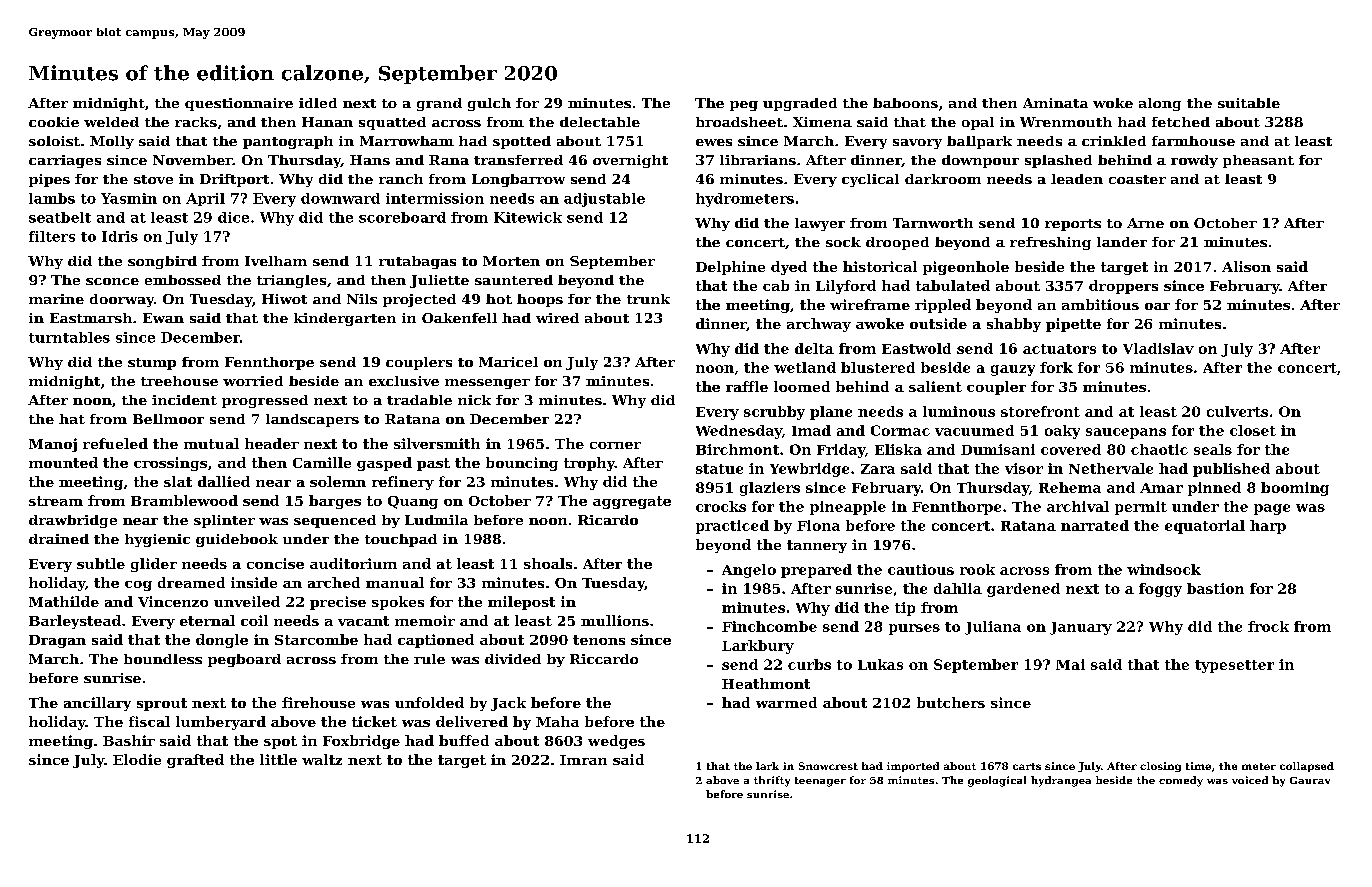 The height and width of the screenshot is (887, 1372). What do you see at coordinates (401, 540) in the screenshot?
I see `touchpad` at bounding box center [401, 540].
